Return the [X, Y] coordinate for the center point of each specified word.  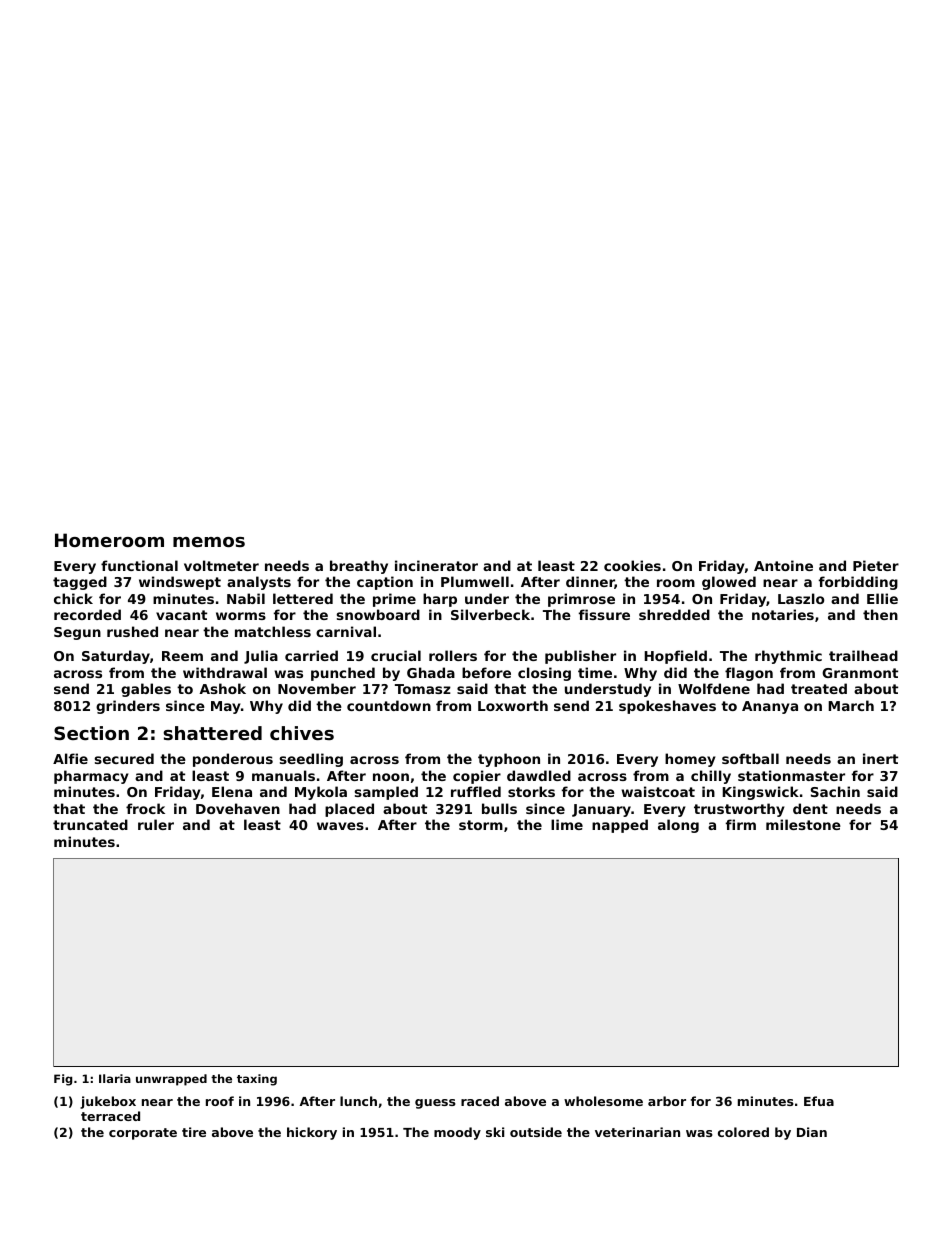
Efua [819, 1101]
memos [209, 542]
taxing [257, 1080]
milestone [803, 824]
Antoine [783, 565]
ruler [156, 824]
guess [435, 1104]
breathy [359, 567]
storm [481, 825]
